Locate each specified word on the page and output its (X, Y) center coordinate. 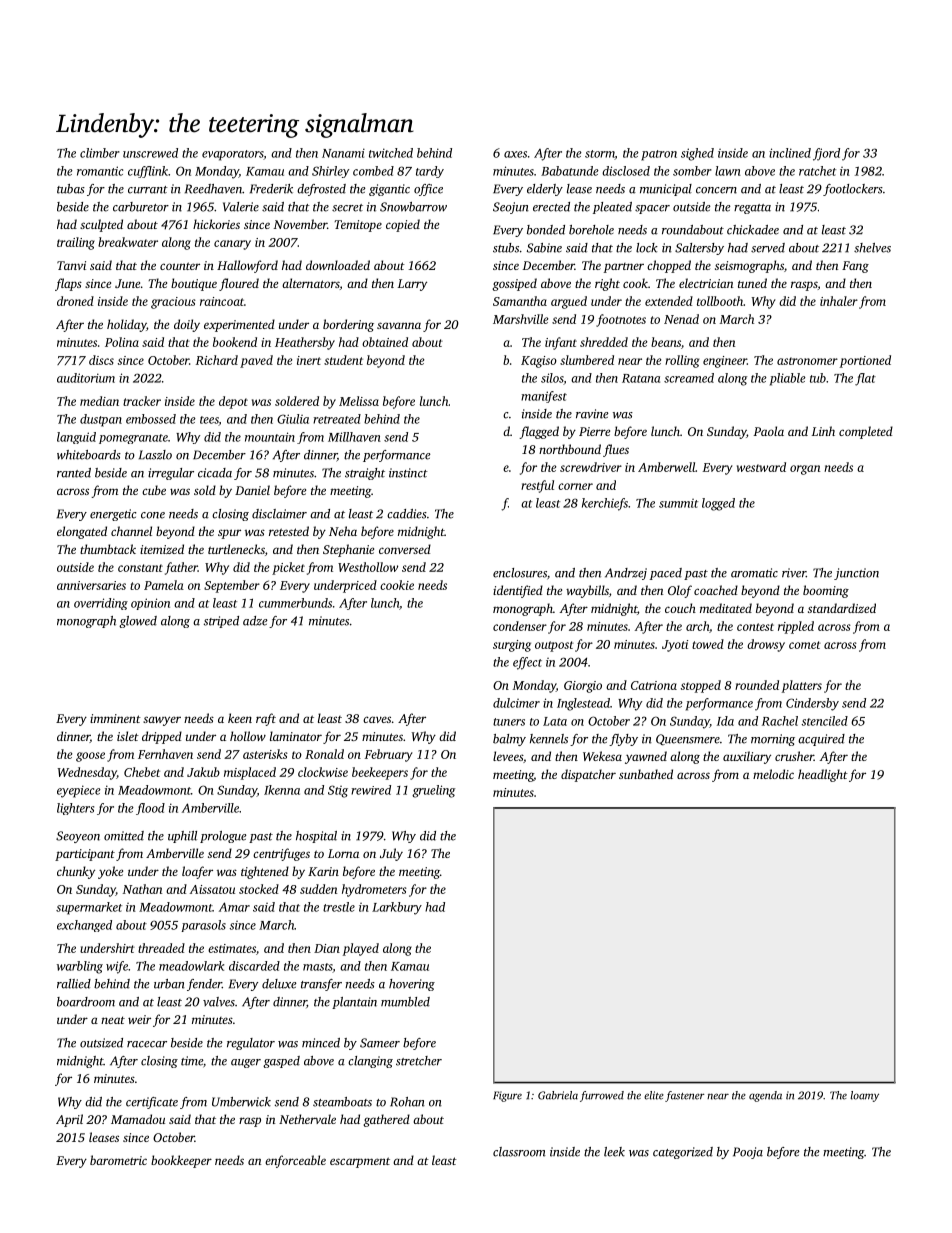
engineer (725, 362)
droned (75, 301)
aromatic (754, 573)
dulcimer (516, 703)
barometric (118, 1160)
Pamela (164, 585)
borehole (591, 230)
